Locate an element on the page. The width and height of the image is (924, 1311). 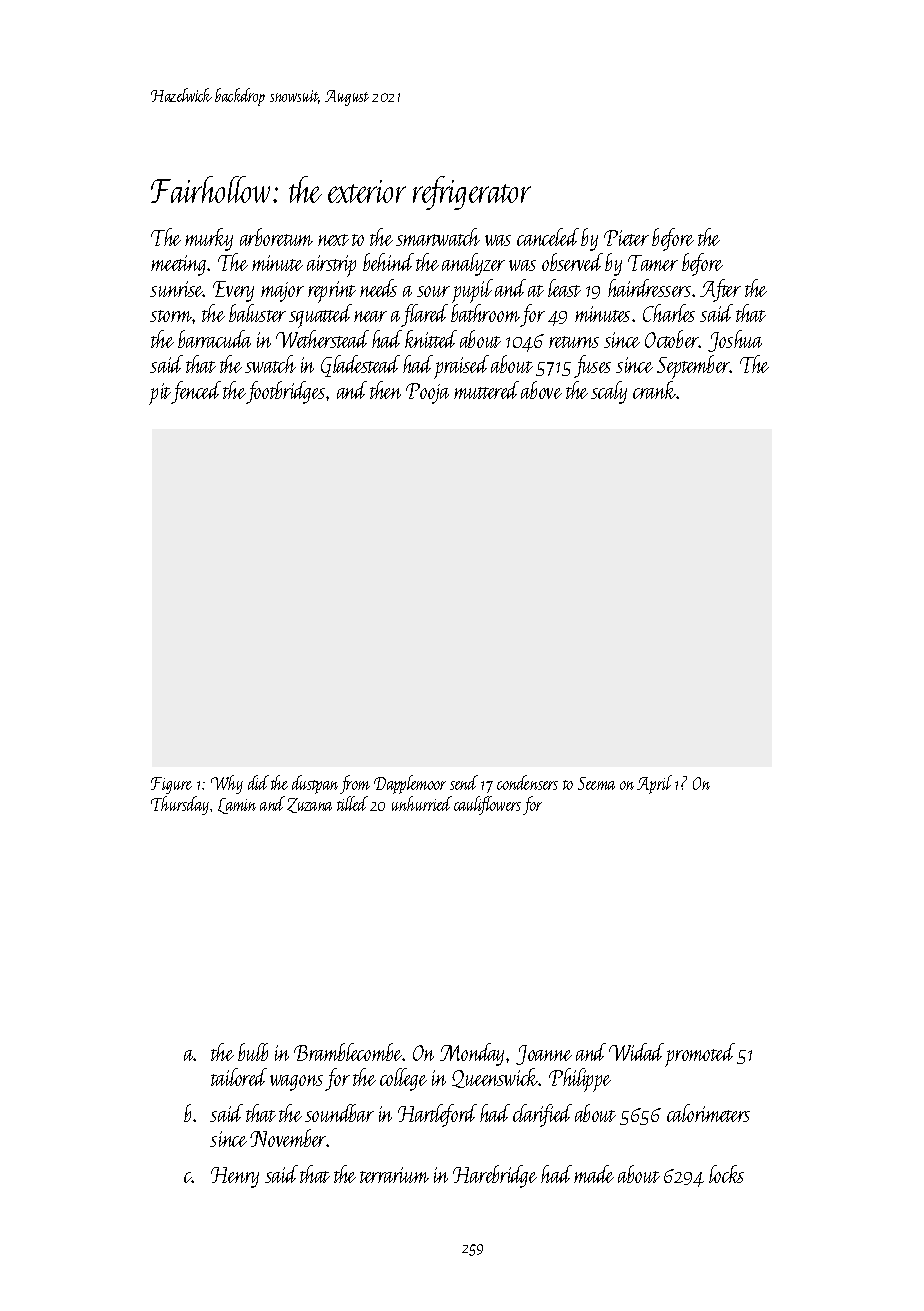
bulb is located at coordinates (253, 1052).
